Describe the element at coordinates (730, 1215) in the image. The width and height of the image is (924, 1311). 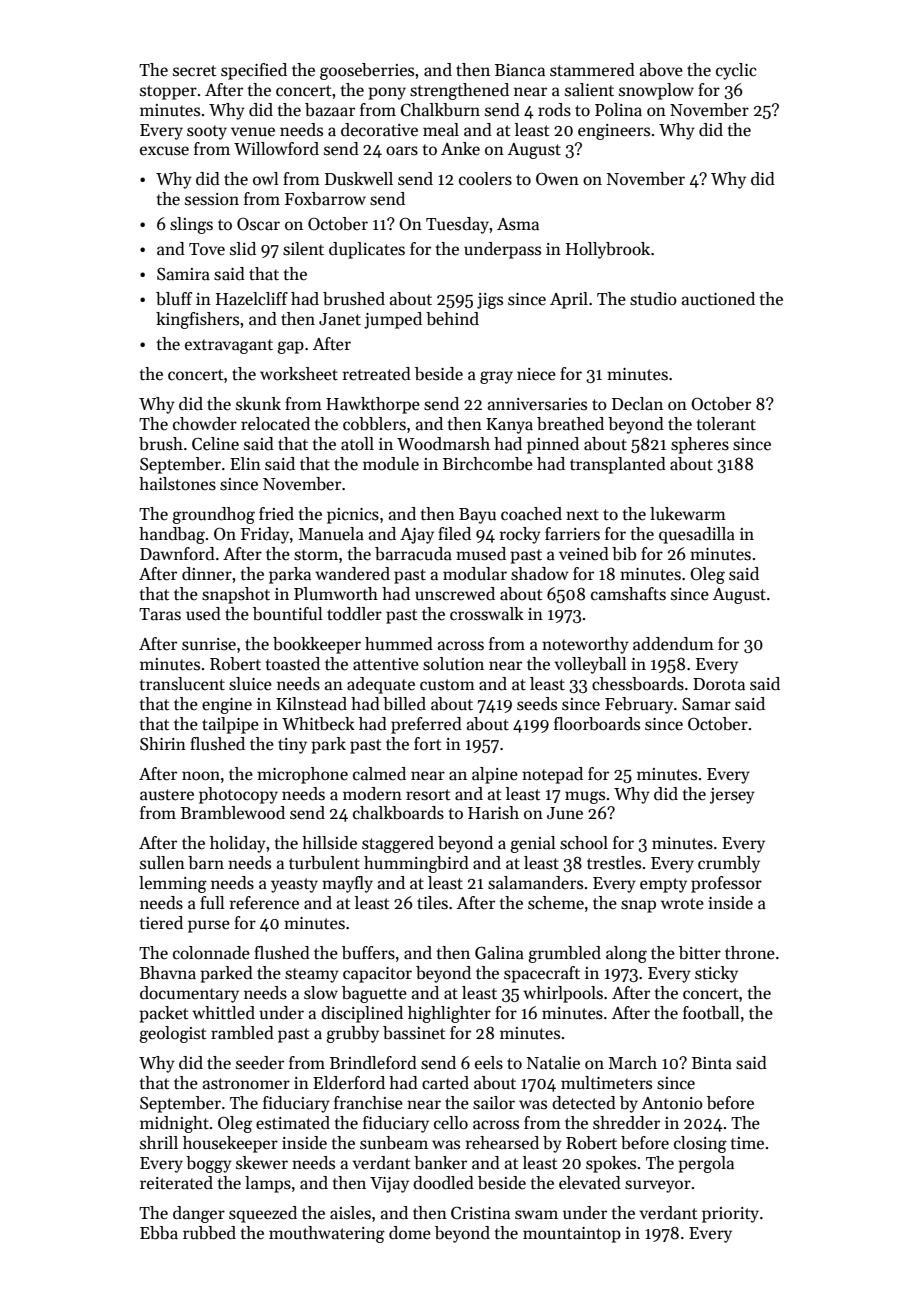
I see `priority` at that location.
